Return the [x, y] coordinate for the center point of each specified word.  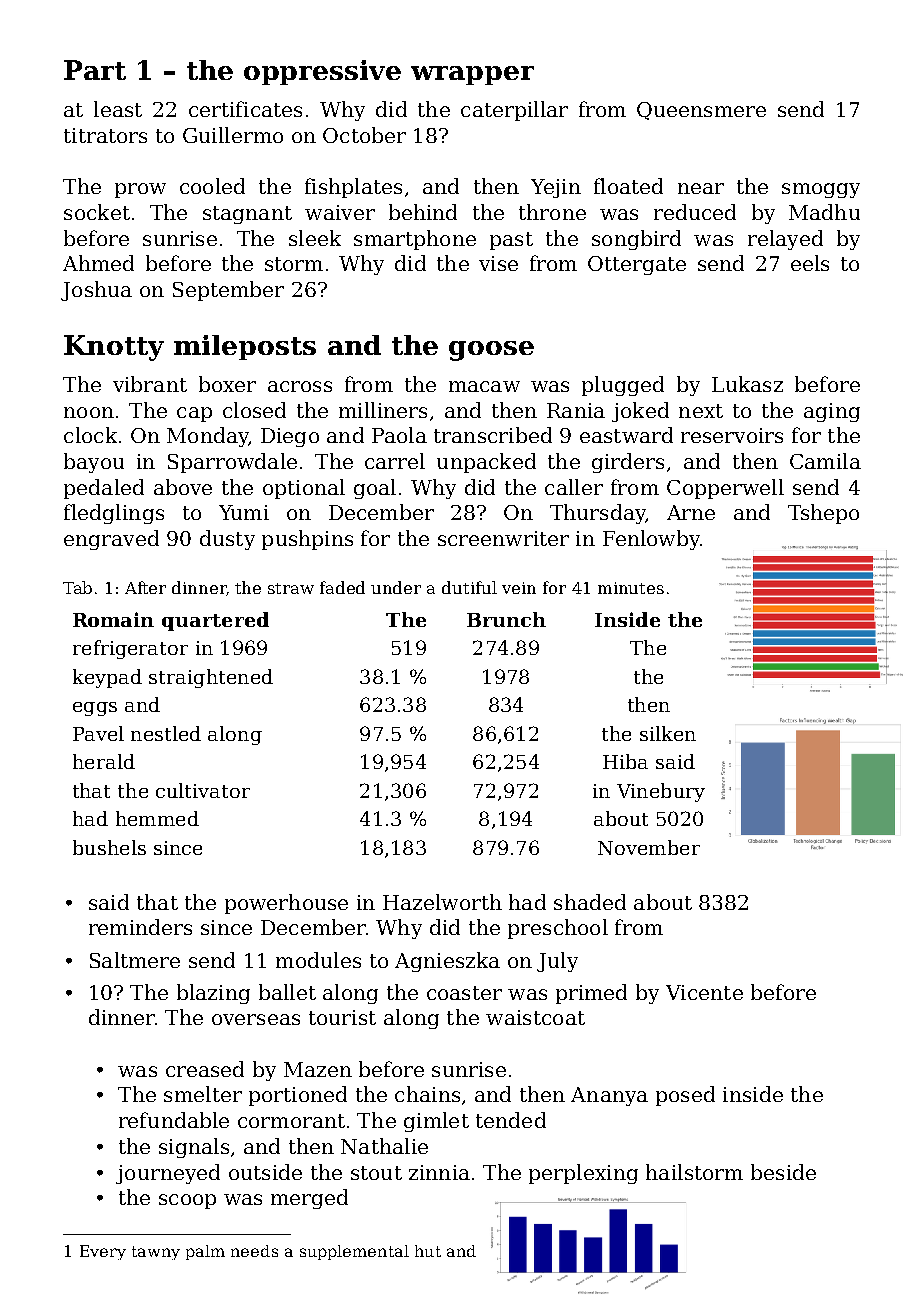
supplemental [354, 1252]
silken [668, 733]
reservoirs [732, 435]
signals [194, 1148]
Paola [399, 435]
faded [342, 587]
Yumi [244, 512]
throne [552, 212]
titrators [105, 135]
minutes [631, 588]
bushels [109, 847]
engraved [111, 540]
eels [810, 263]
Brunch [506, 619]
